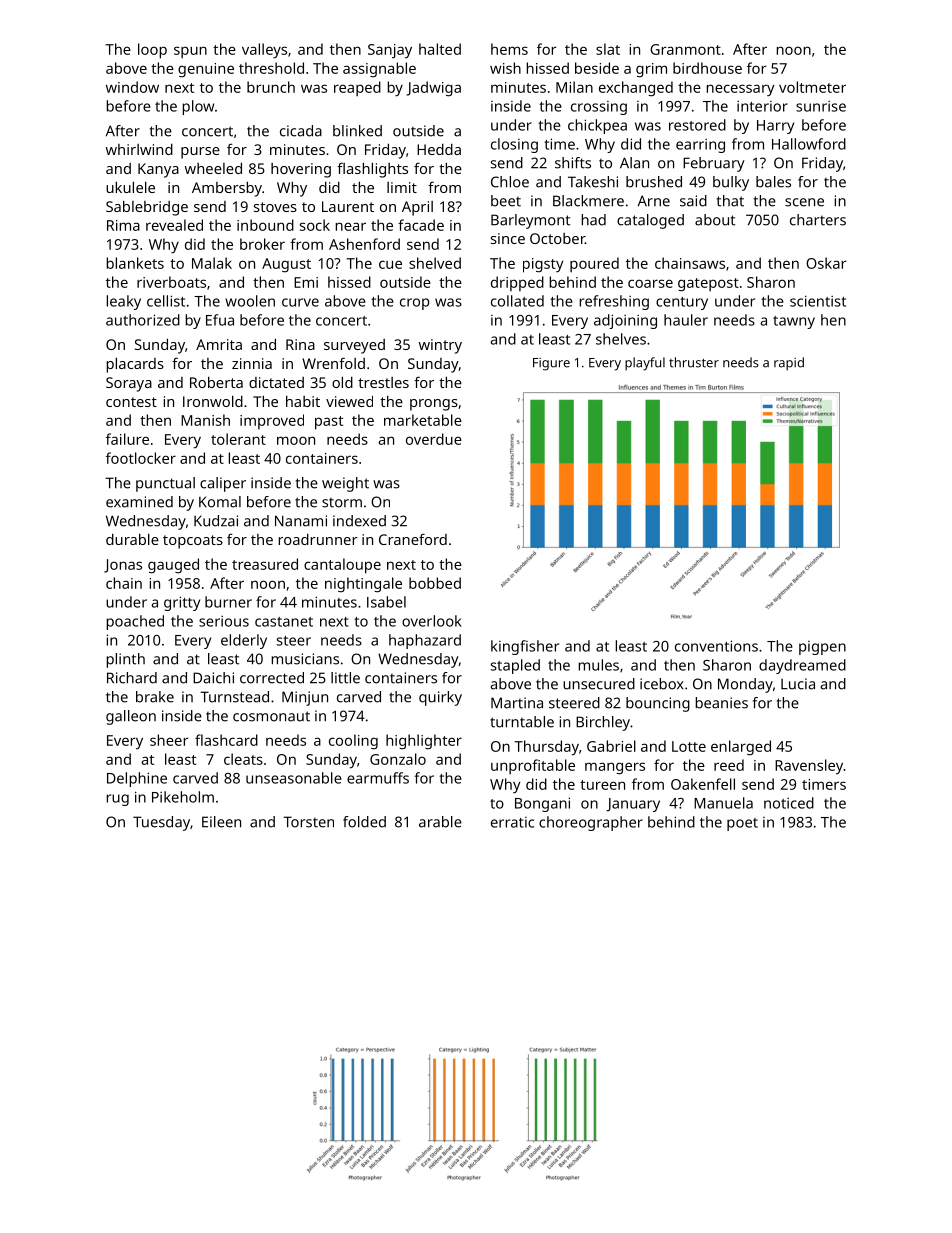  What do you see at coordinates (301, 521) in the screenshot?
I see `Nanami` at bounding box center [301, 521].
